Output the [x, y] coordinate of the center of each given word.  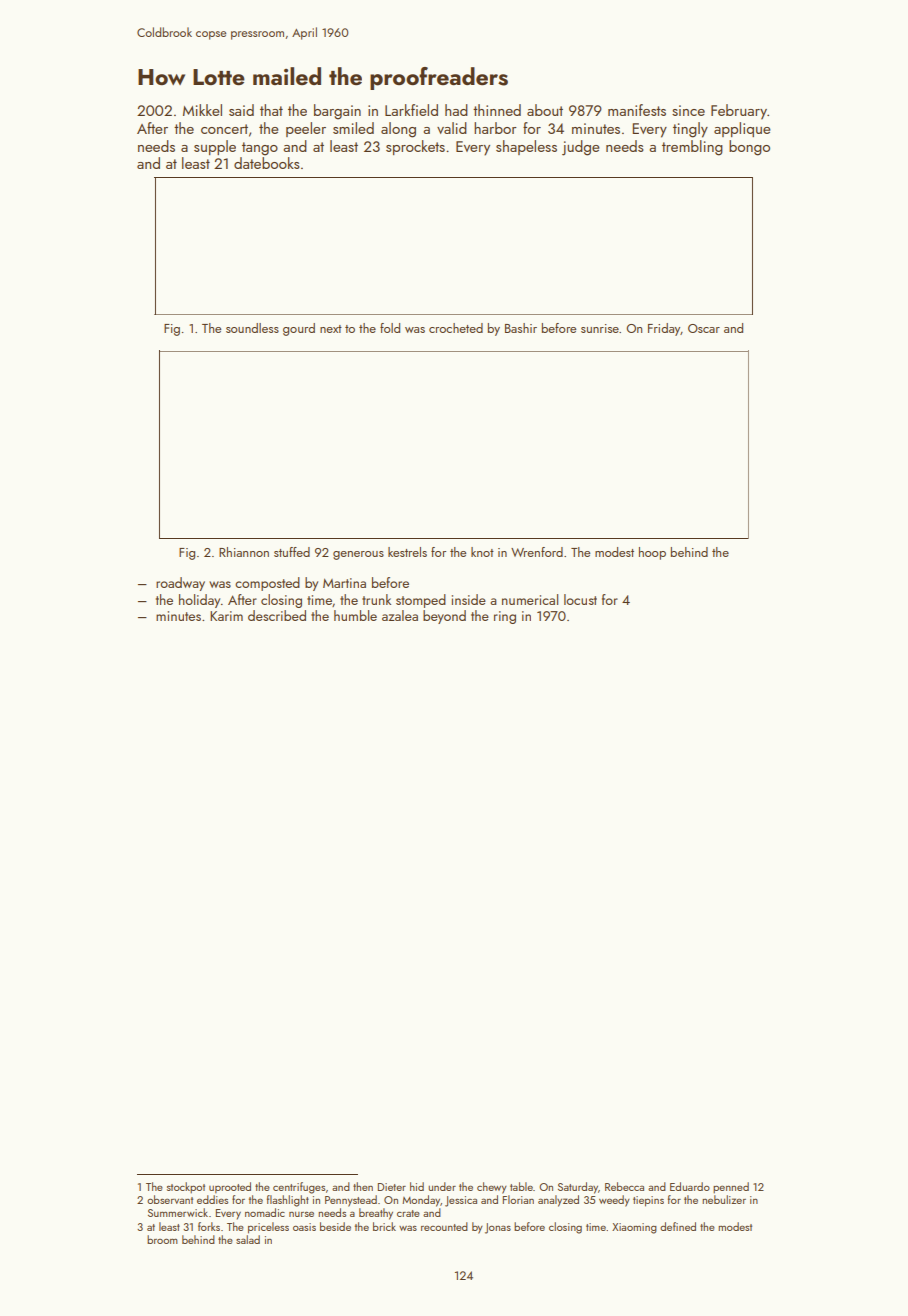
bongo [749, 148]
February [739, 112]
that [271, 110]
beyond [444, 617]
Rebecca [624, 1186]
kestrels [407, 552]
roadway [180, 584]
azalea [400, 615]
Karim [226, 616]
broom [162, 1239]
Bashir [521, 328]
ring [505, 617]
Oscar [704, 328]
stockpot [186, 1187]
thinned [497, 110]
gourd [299, 329]
